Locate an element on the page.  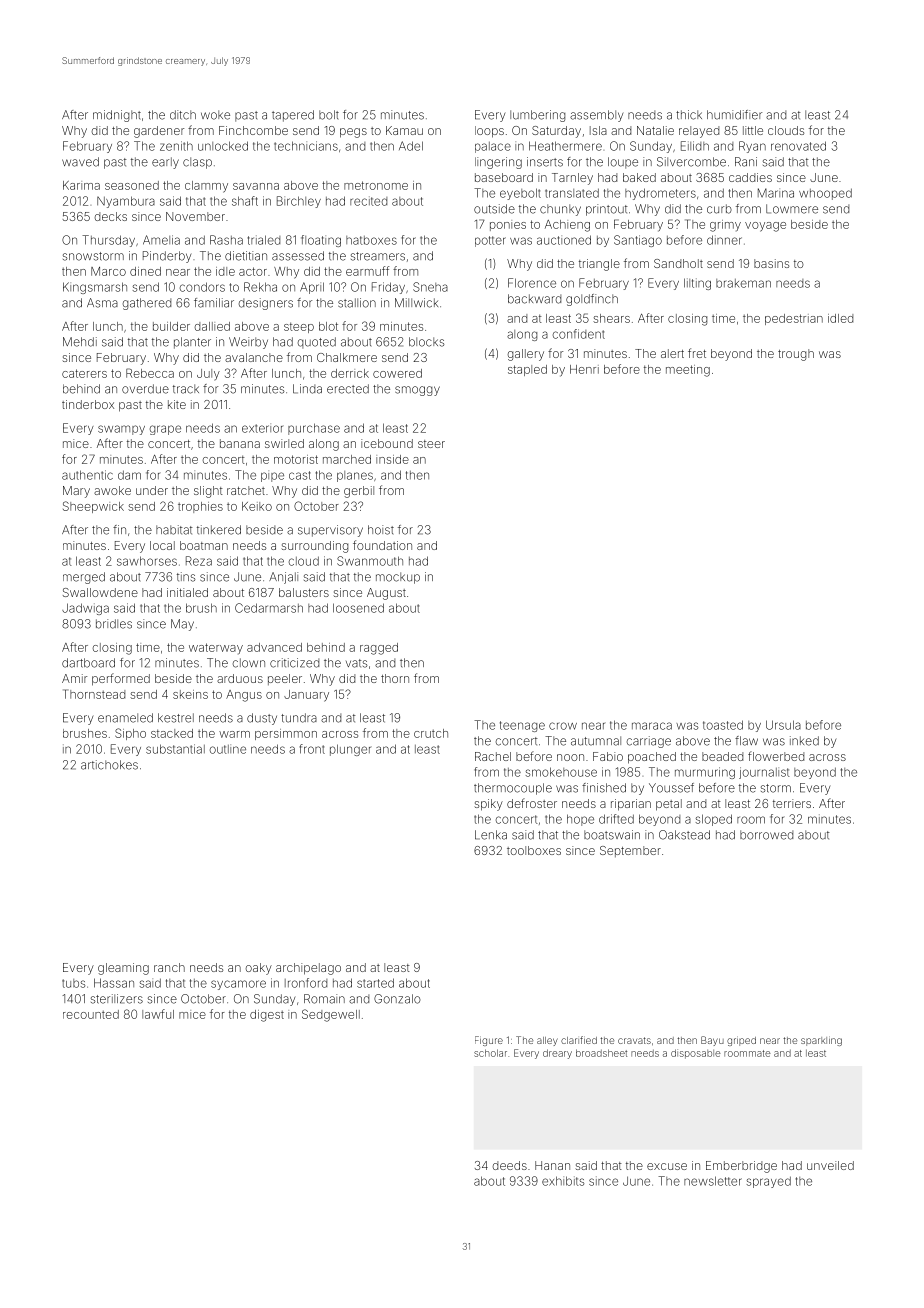
recounted is located at coordinates (91, 1014).
